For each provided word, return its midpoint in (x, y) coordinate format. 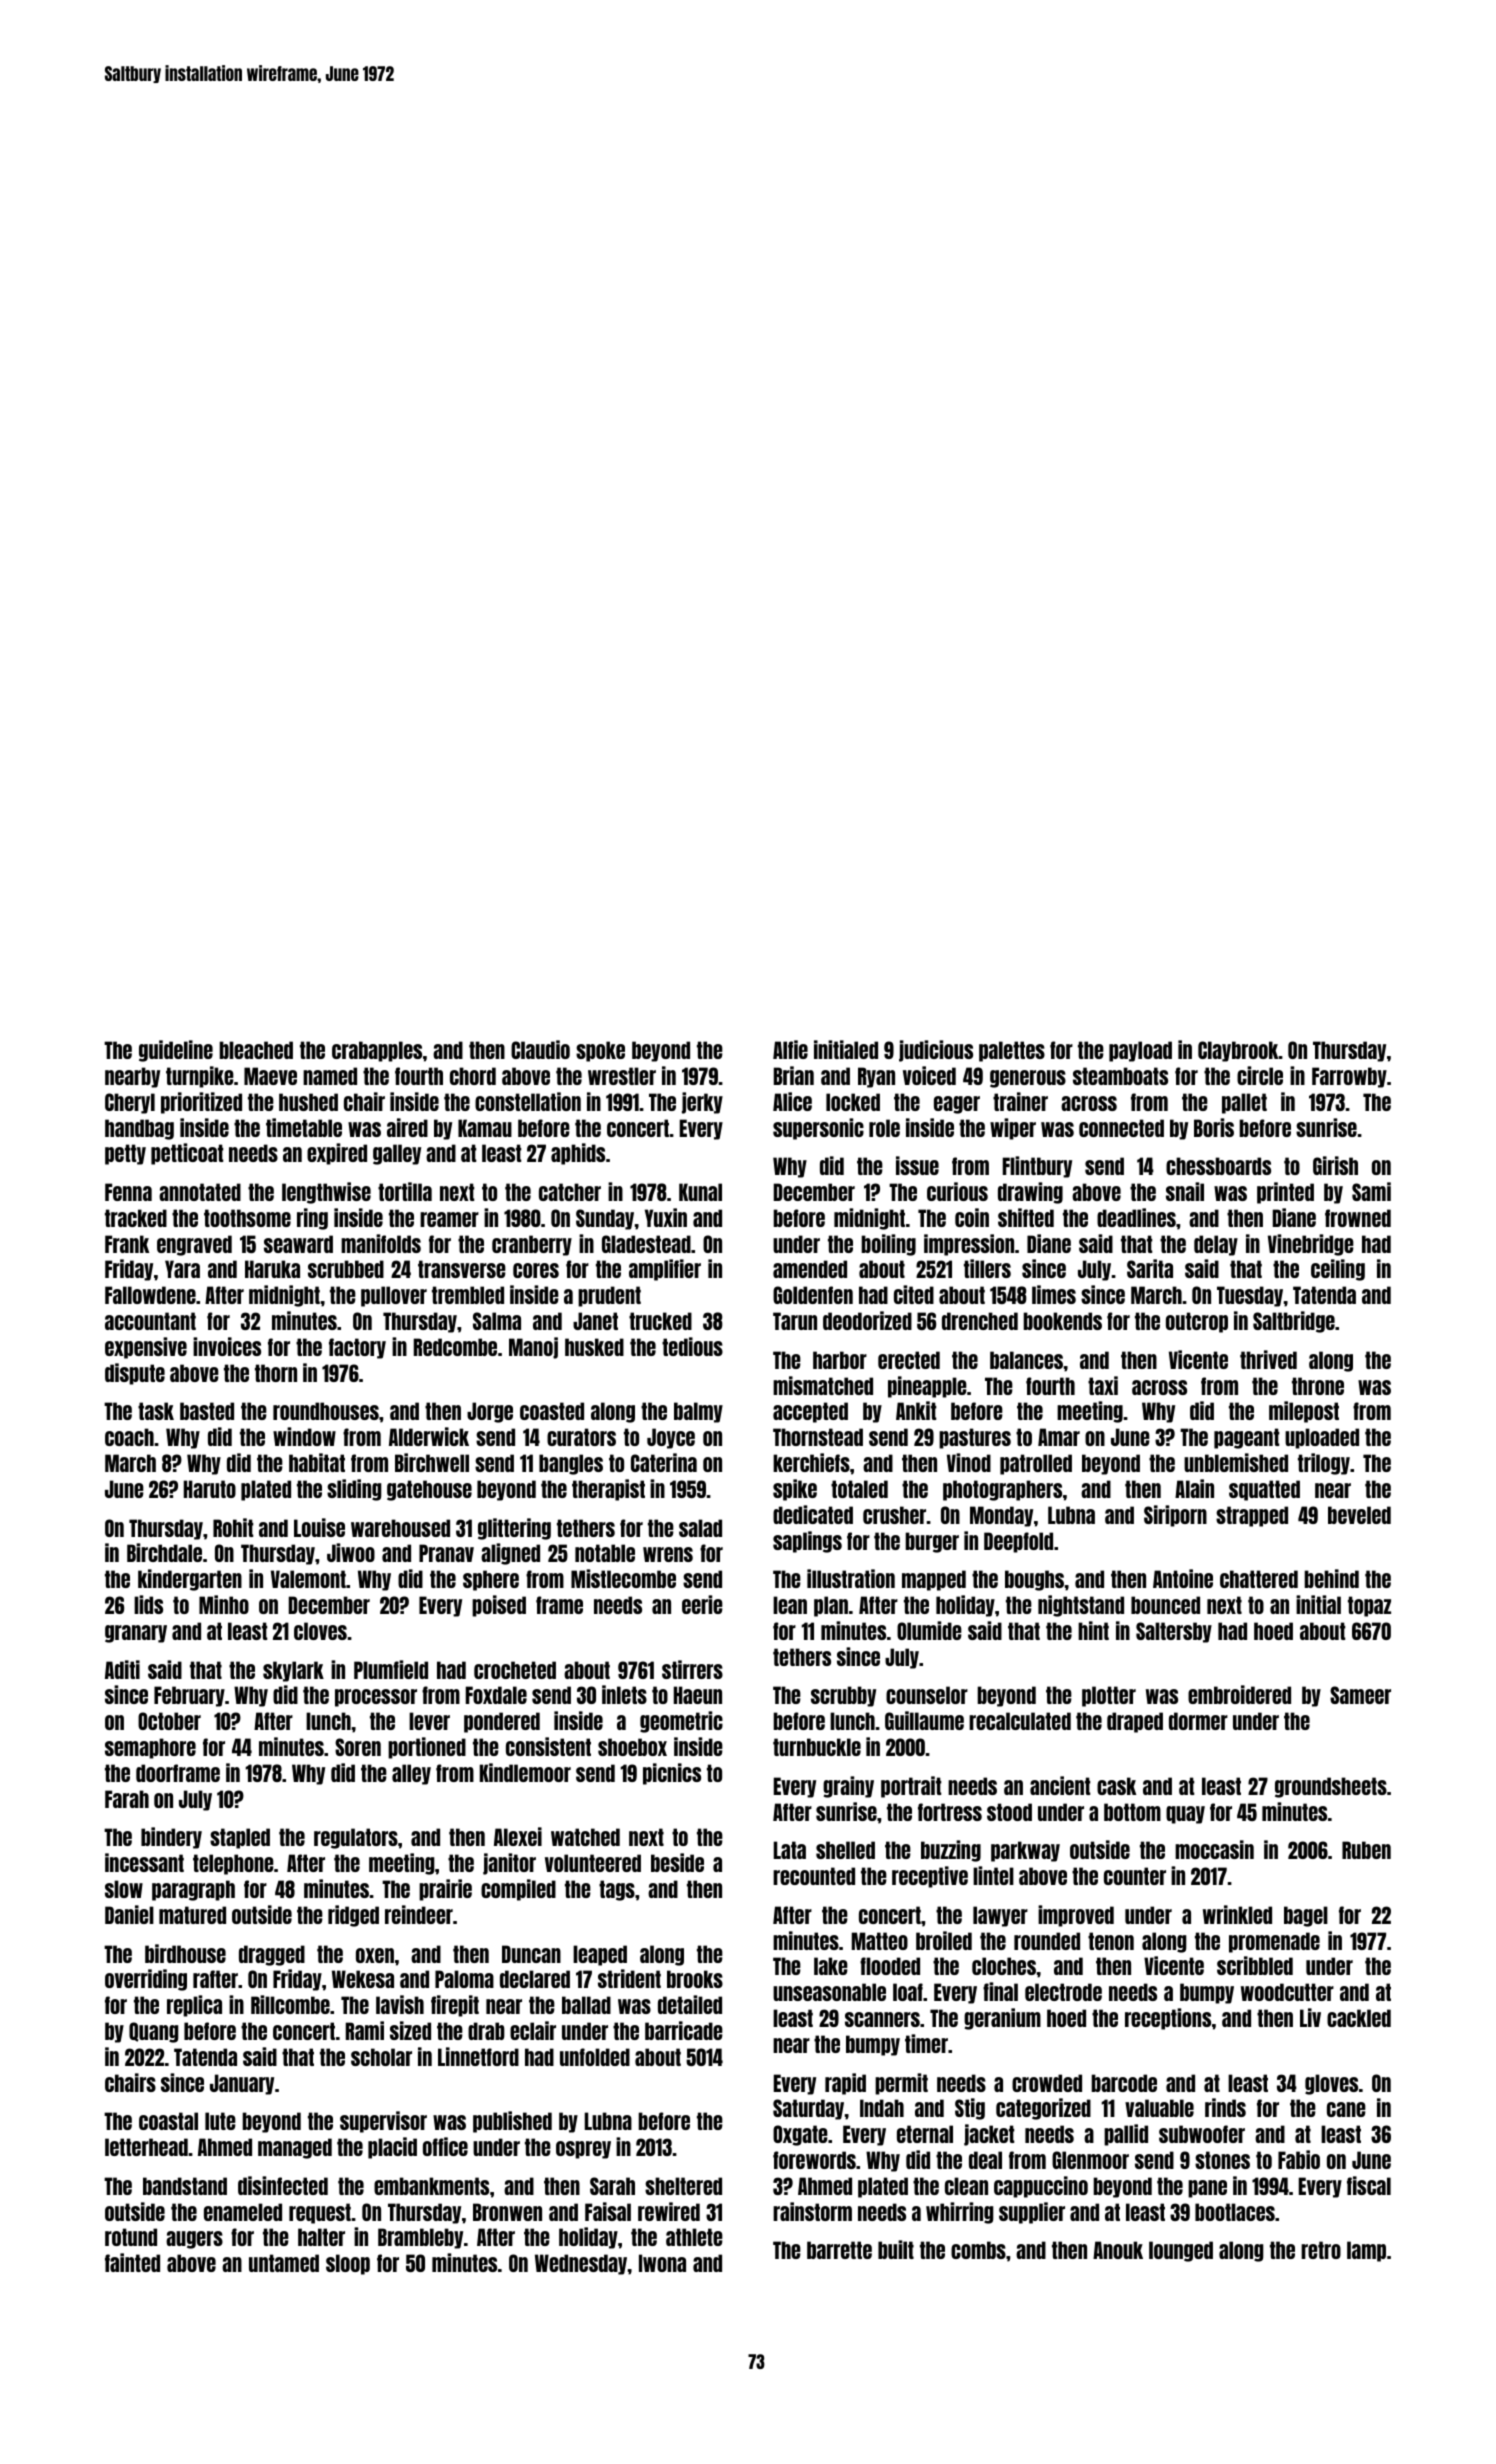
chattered (1259, 1579)
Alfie (790, 1049)
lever (429, 1721)
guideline (176, 1051)
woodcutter (1287, 1992)
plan (831, 1606)
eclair (533, 2030)
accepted (810, 1412)
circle (1260, 1075)
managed (295, 2148)
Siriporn (1175, 1516)
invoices (227, 1346)
